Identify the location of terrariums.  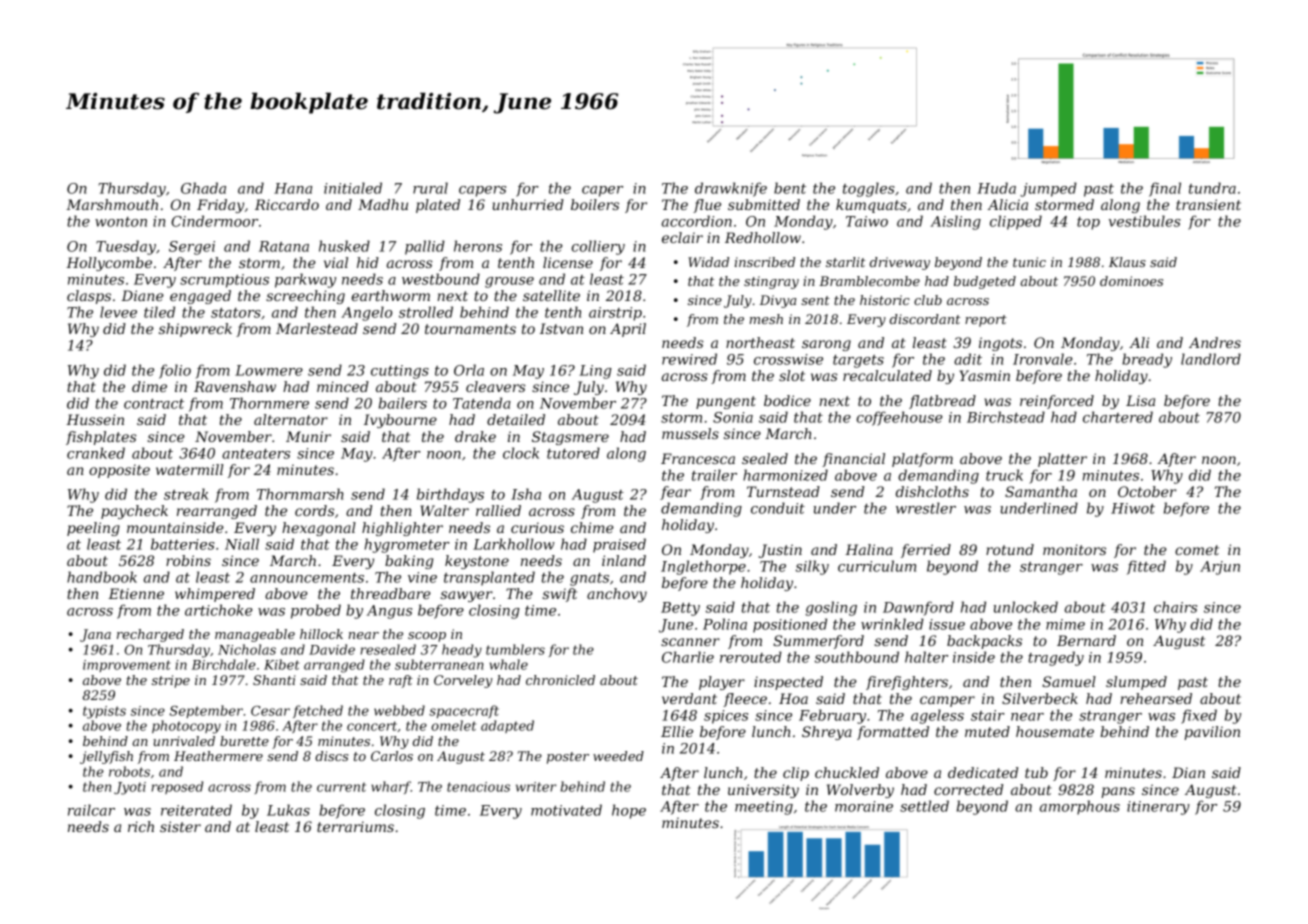
(355, 826).
